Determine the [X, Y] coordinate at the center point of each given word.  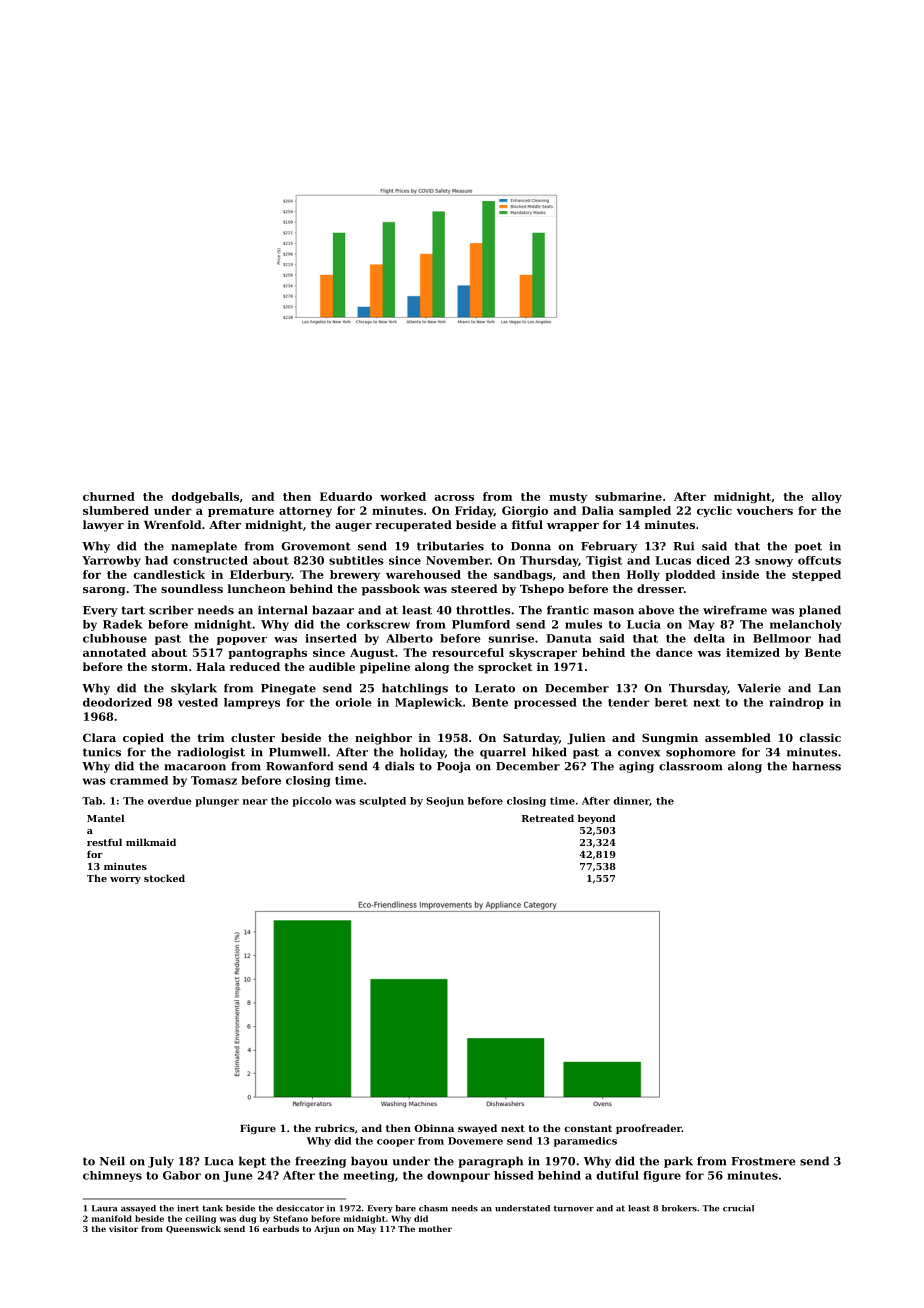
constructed [210, 560]
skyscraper [543, 653]
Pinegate [288, 689]
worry [125, 880]
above [656, 610]
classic [820, 737]
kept [252, 1162]
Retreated [548, 818]
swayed [477, 1129]
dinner [631, 801]
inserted [331, 638]
